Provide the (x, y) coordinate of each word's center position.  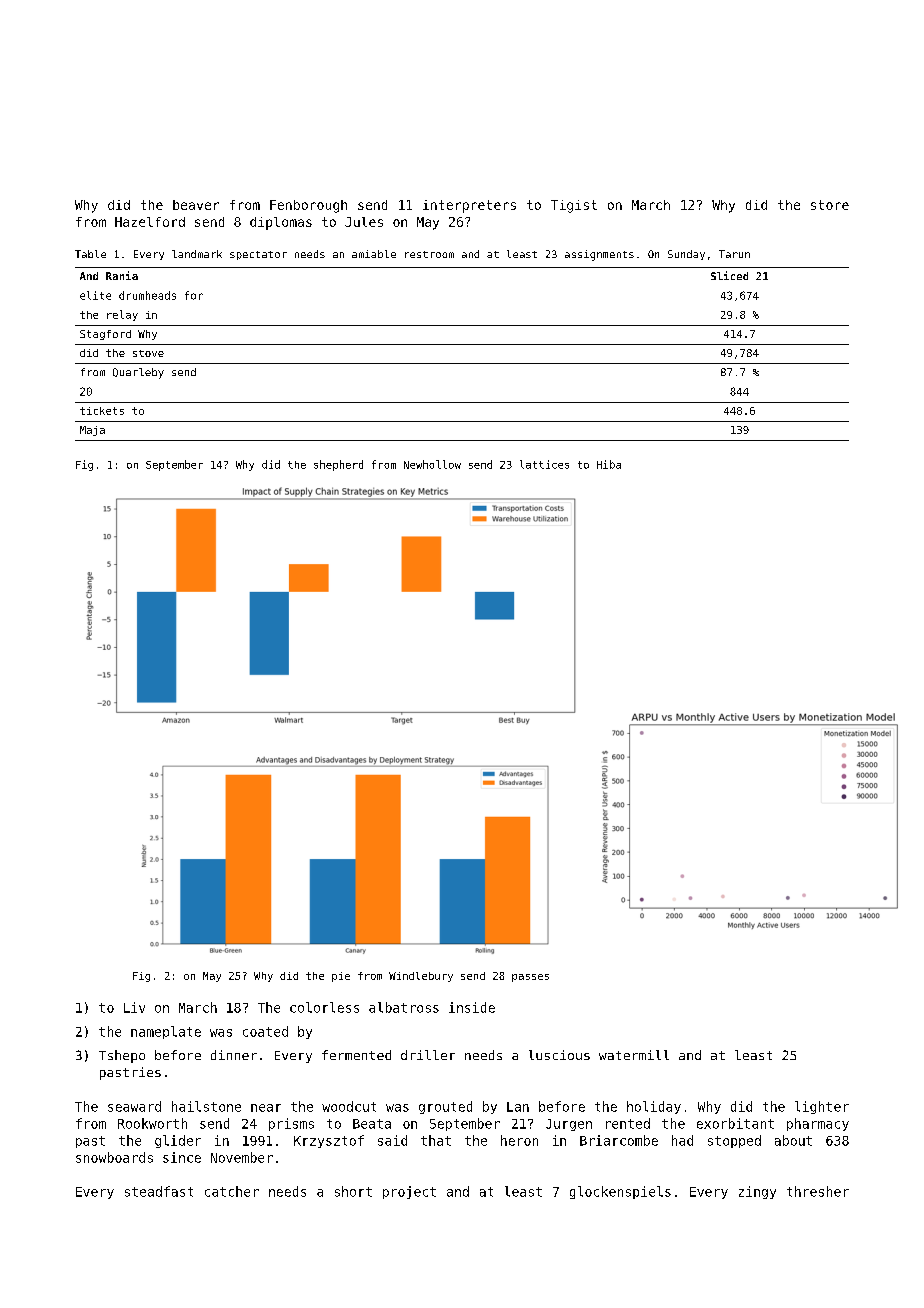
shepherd (338, 465)
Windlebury (421, 977)
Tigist (574, 206)
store (830, 205)
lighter (822, 1107)
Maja (92, 431)
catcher (232, 1191)
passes (530, 978)
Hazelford (150, 222)
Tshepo (122, 1056)
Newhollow (432, 464)
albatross (404, 1007)
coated (265, 1031)
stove (148, 353)
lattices (544, 464)
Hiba (609, 464)
